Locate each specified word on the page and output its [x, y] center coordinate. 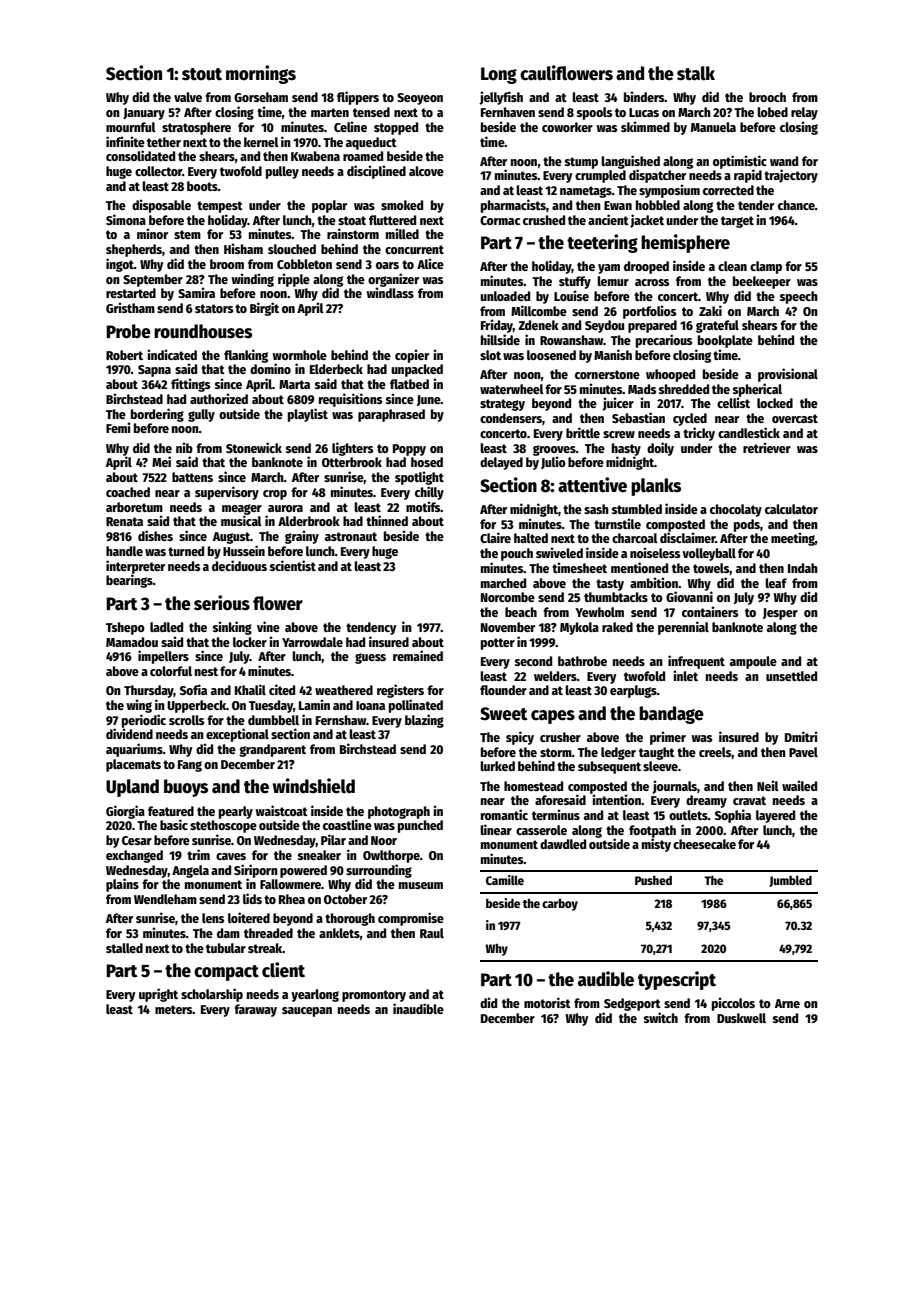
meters [174, 1009]
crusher [560, 737]
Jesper [780, 614]
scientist [293, 565]
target [737, 222]
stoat [352, 220]
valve [188, 97]
